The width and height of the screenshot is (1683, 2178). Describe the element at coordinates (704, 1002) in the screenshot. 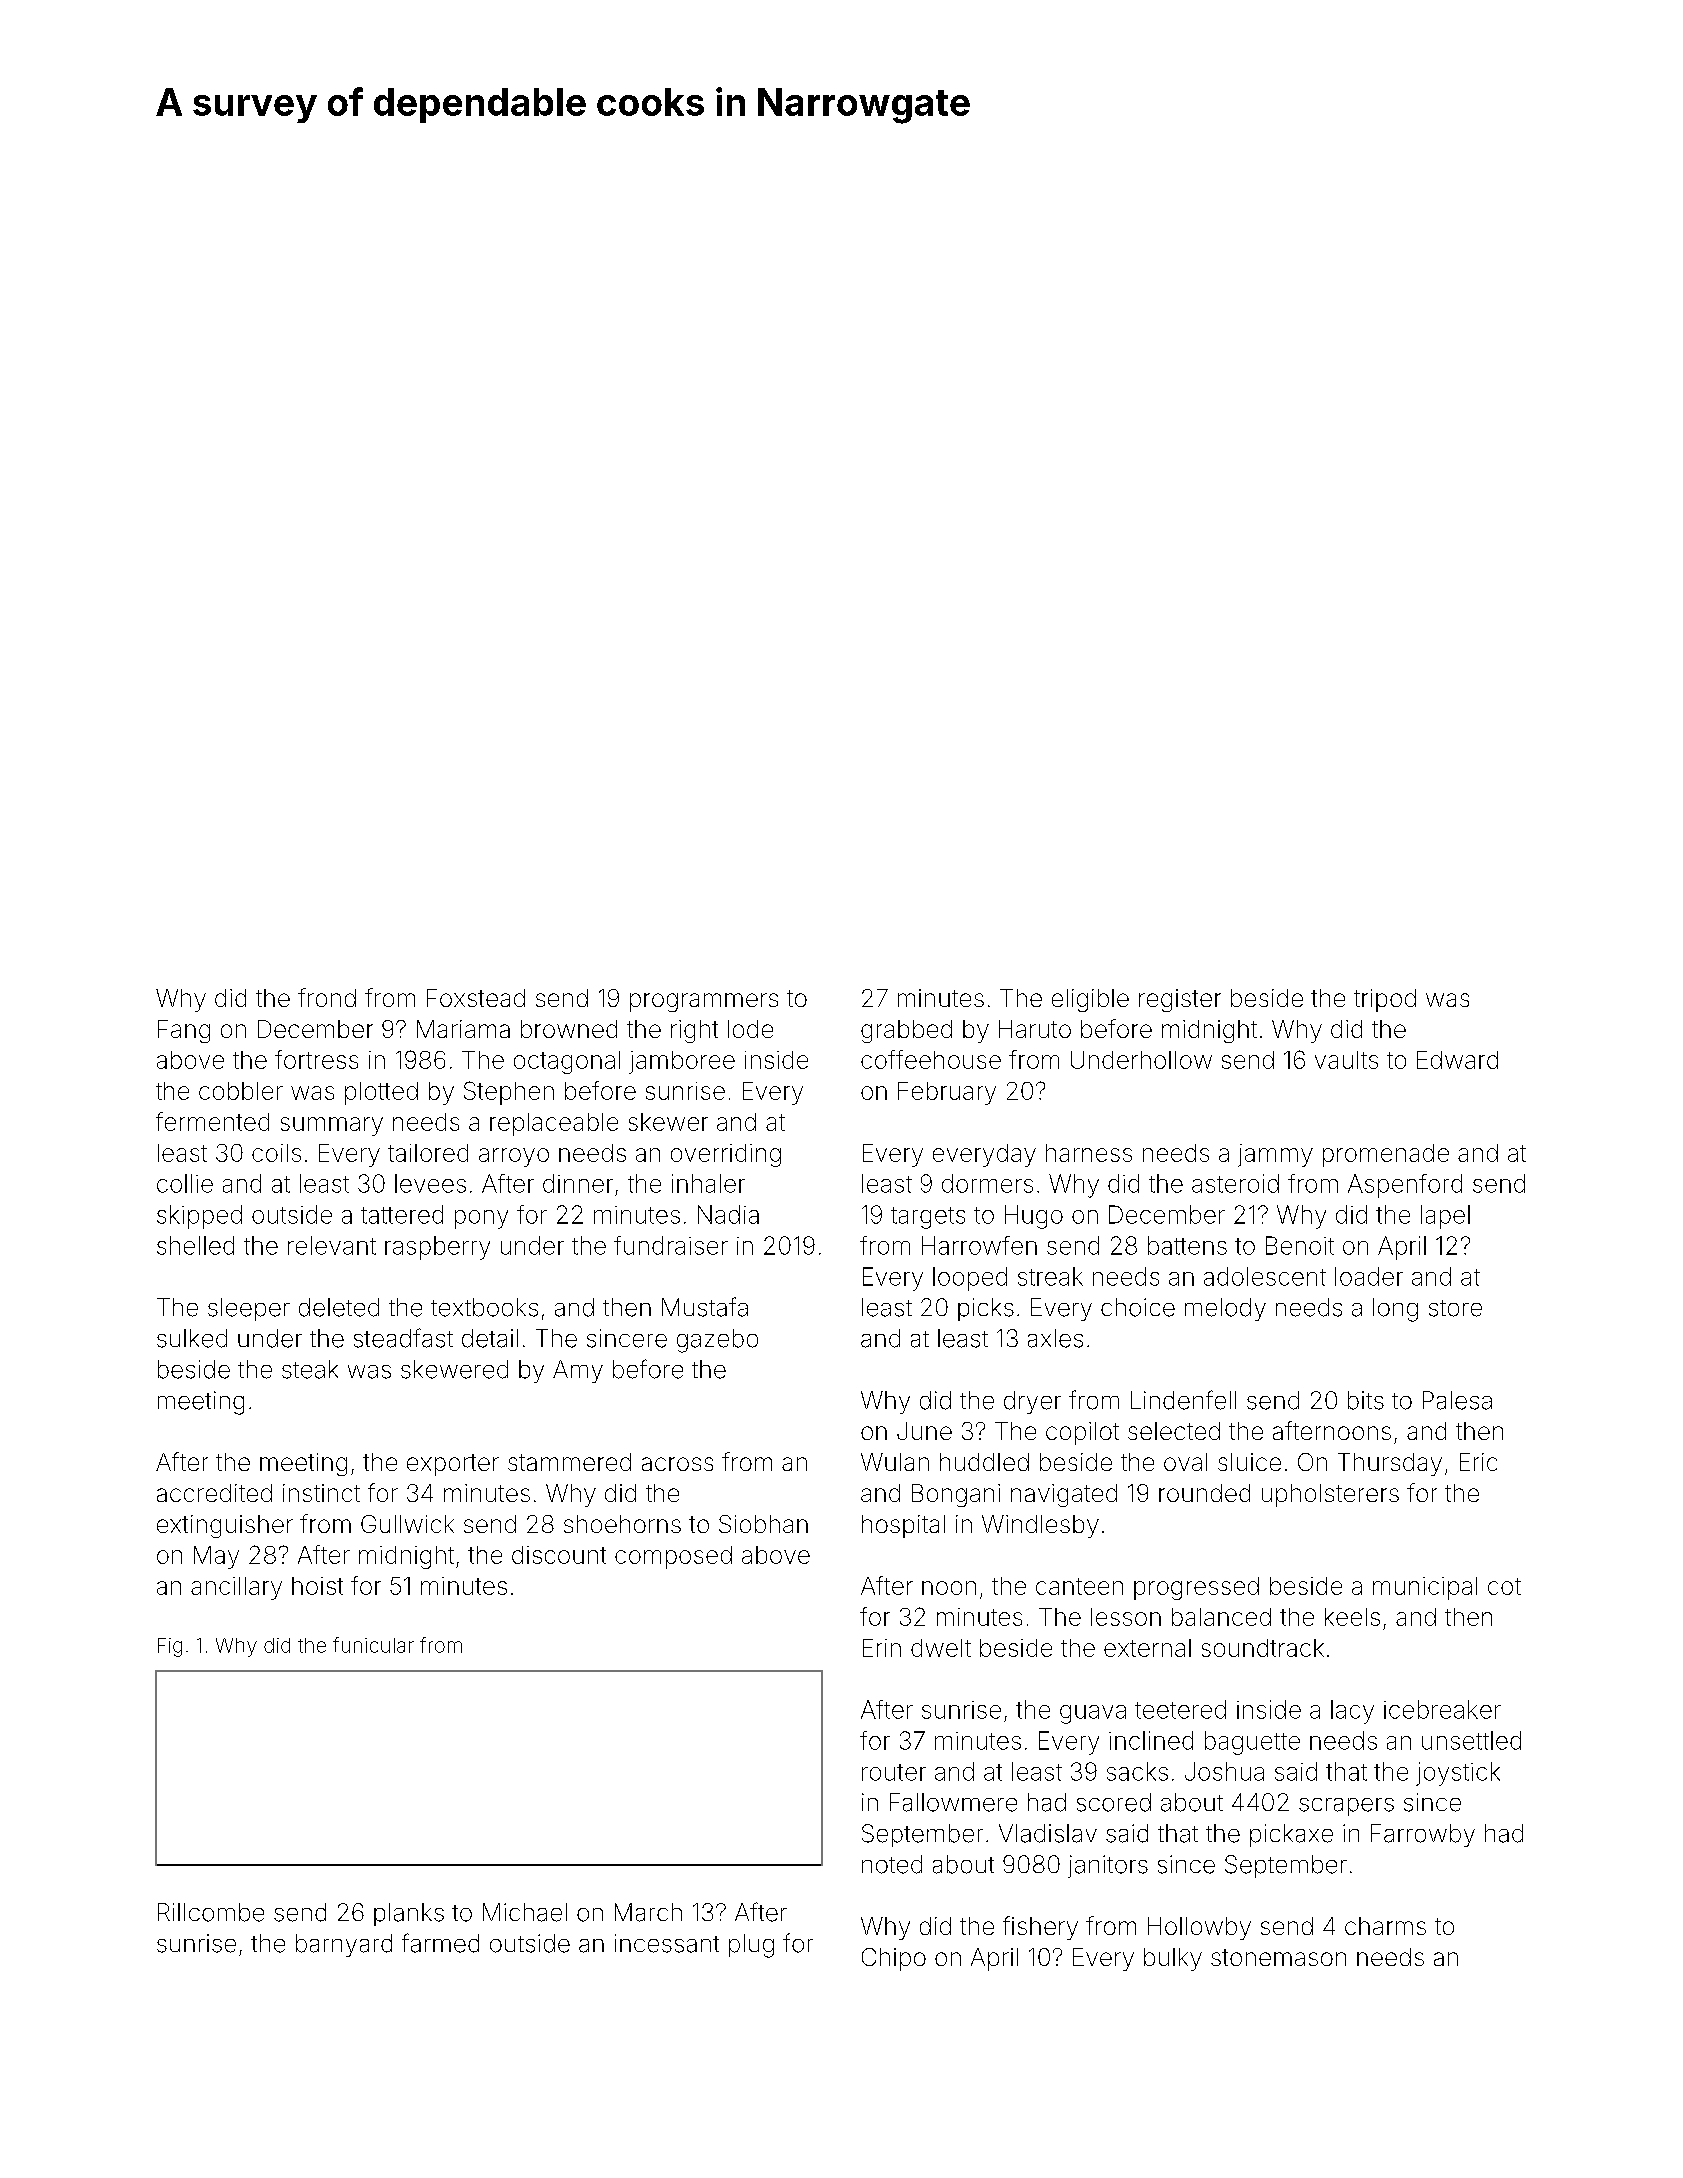

I see `programmers` at that location.
